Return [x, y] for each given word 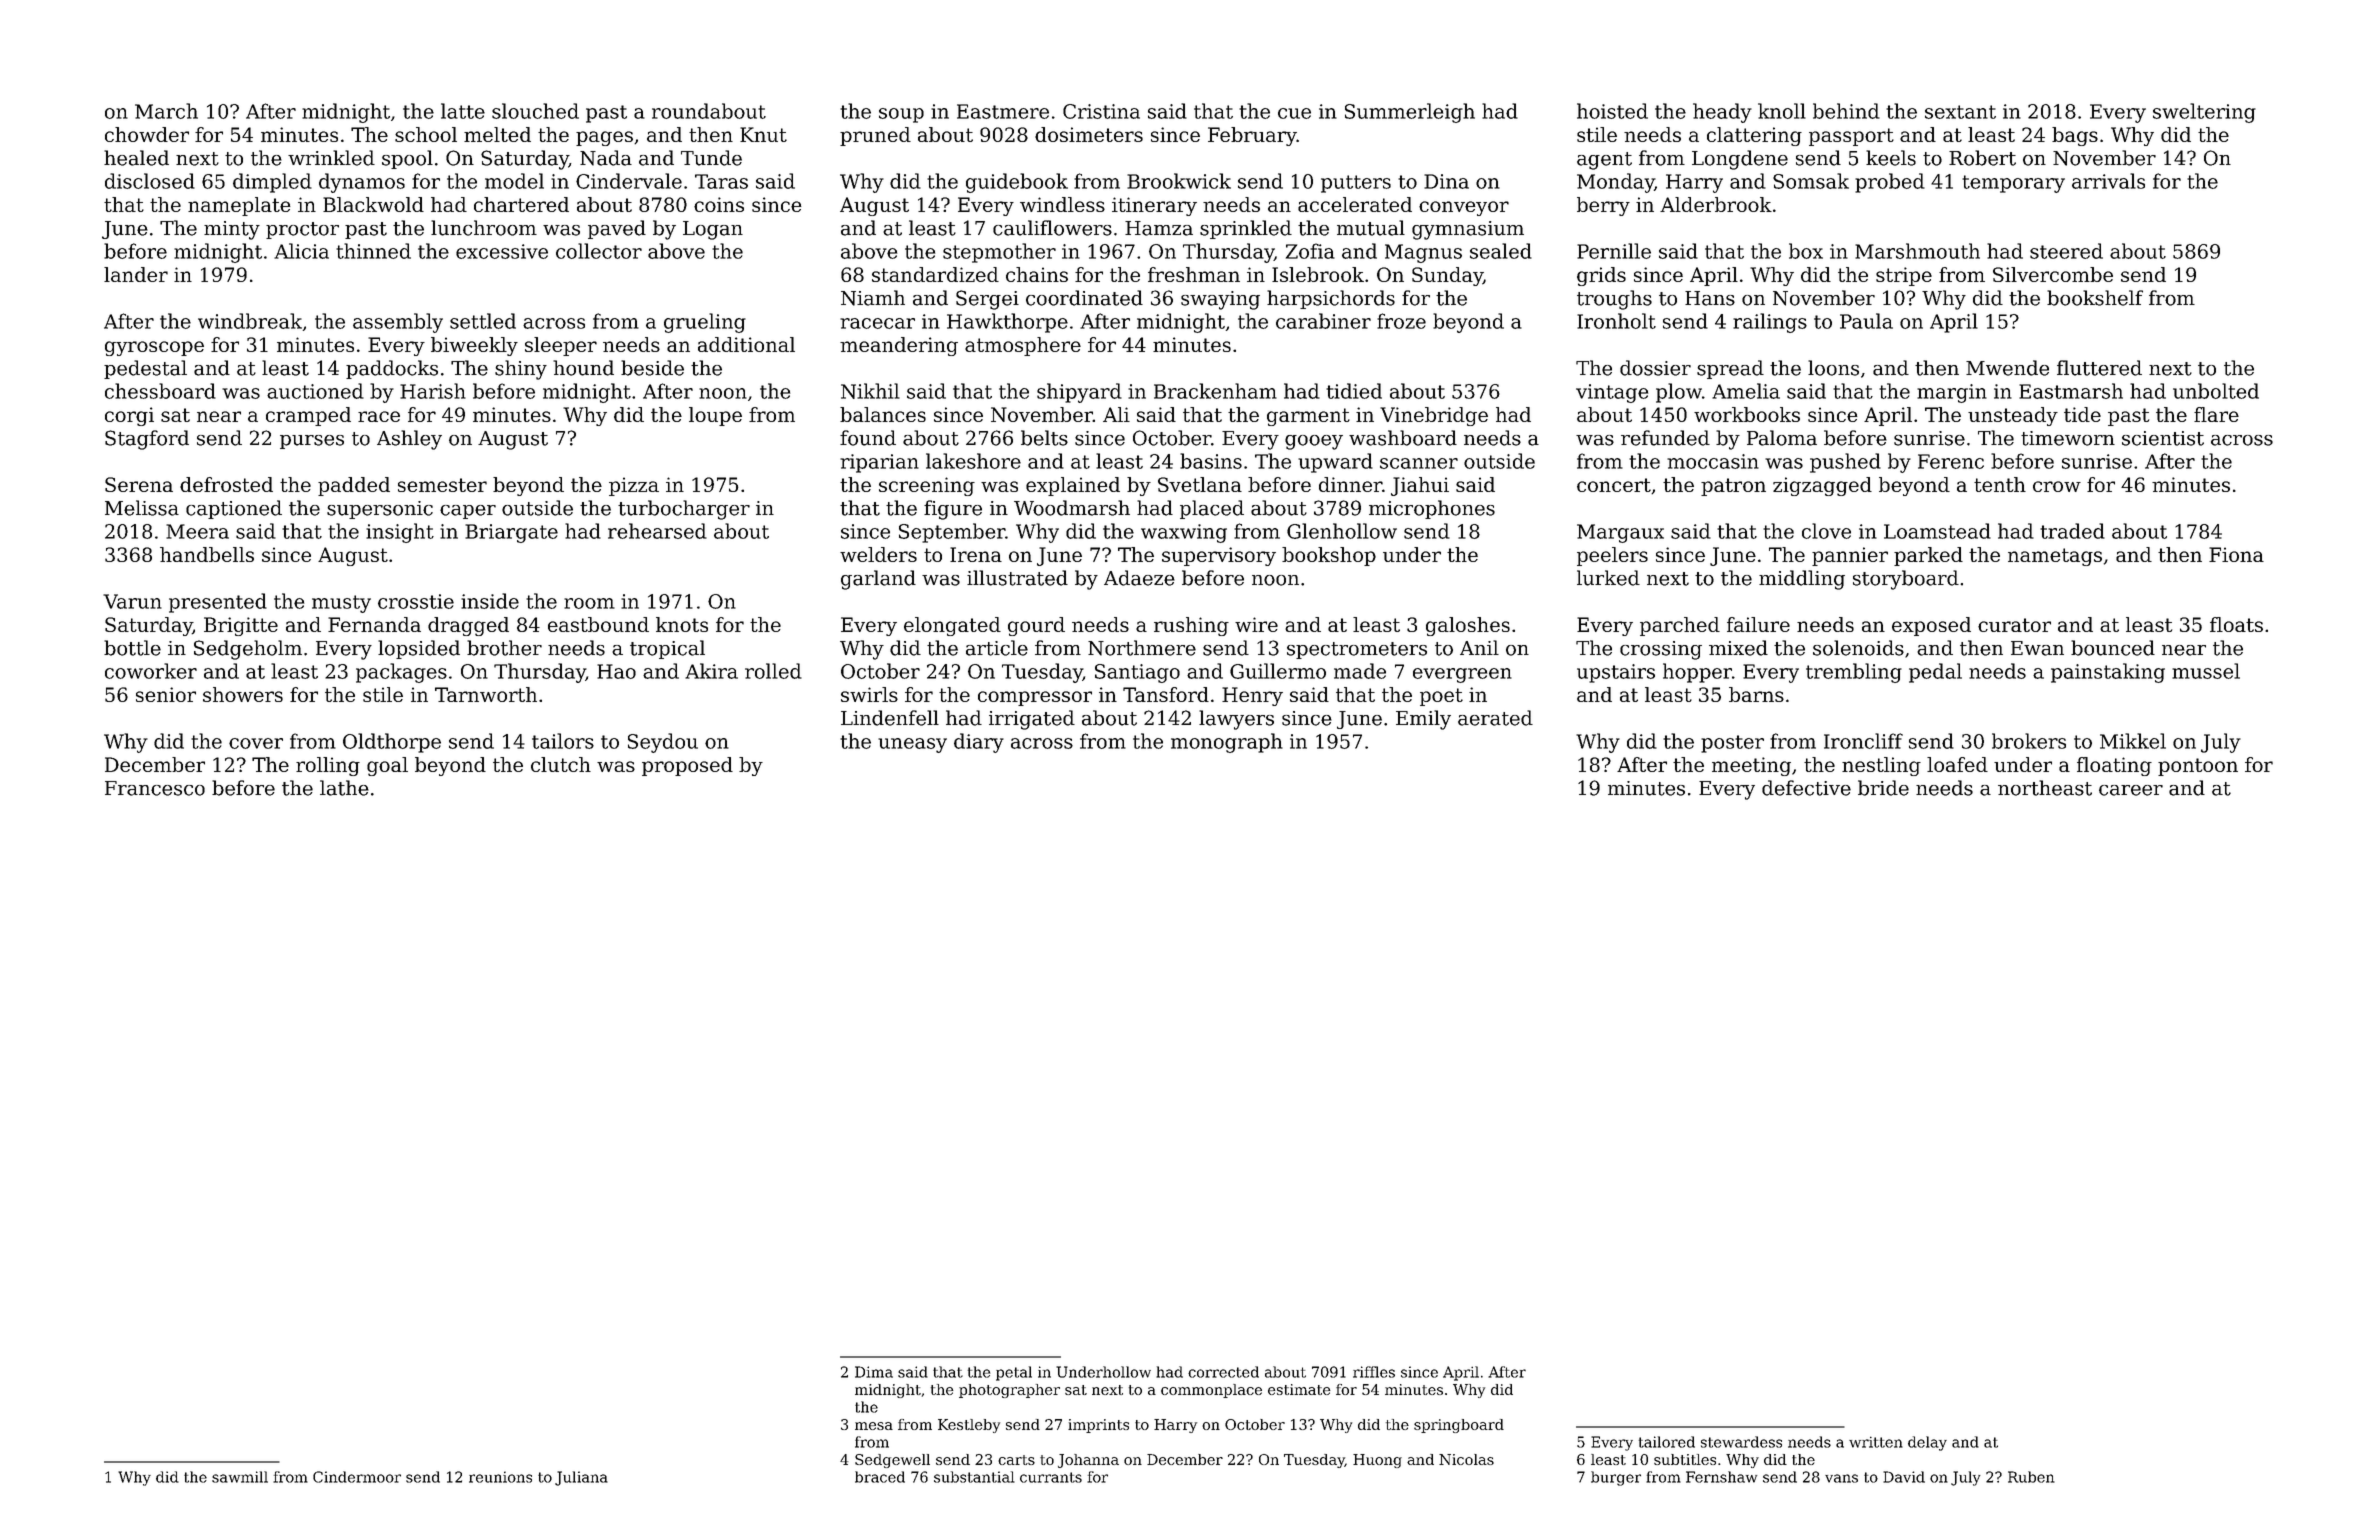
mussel [2206, 671]
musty [341, 604]
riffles [1374, 1372]
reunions [500, 1477]
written [1876, 1442]
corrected [1223, 1372]
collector [599, 251]
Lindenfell [890, 718]
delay [1927, 1443]
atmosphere [1023, 346]
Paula [1866, 321]
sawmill [240, 1477]
